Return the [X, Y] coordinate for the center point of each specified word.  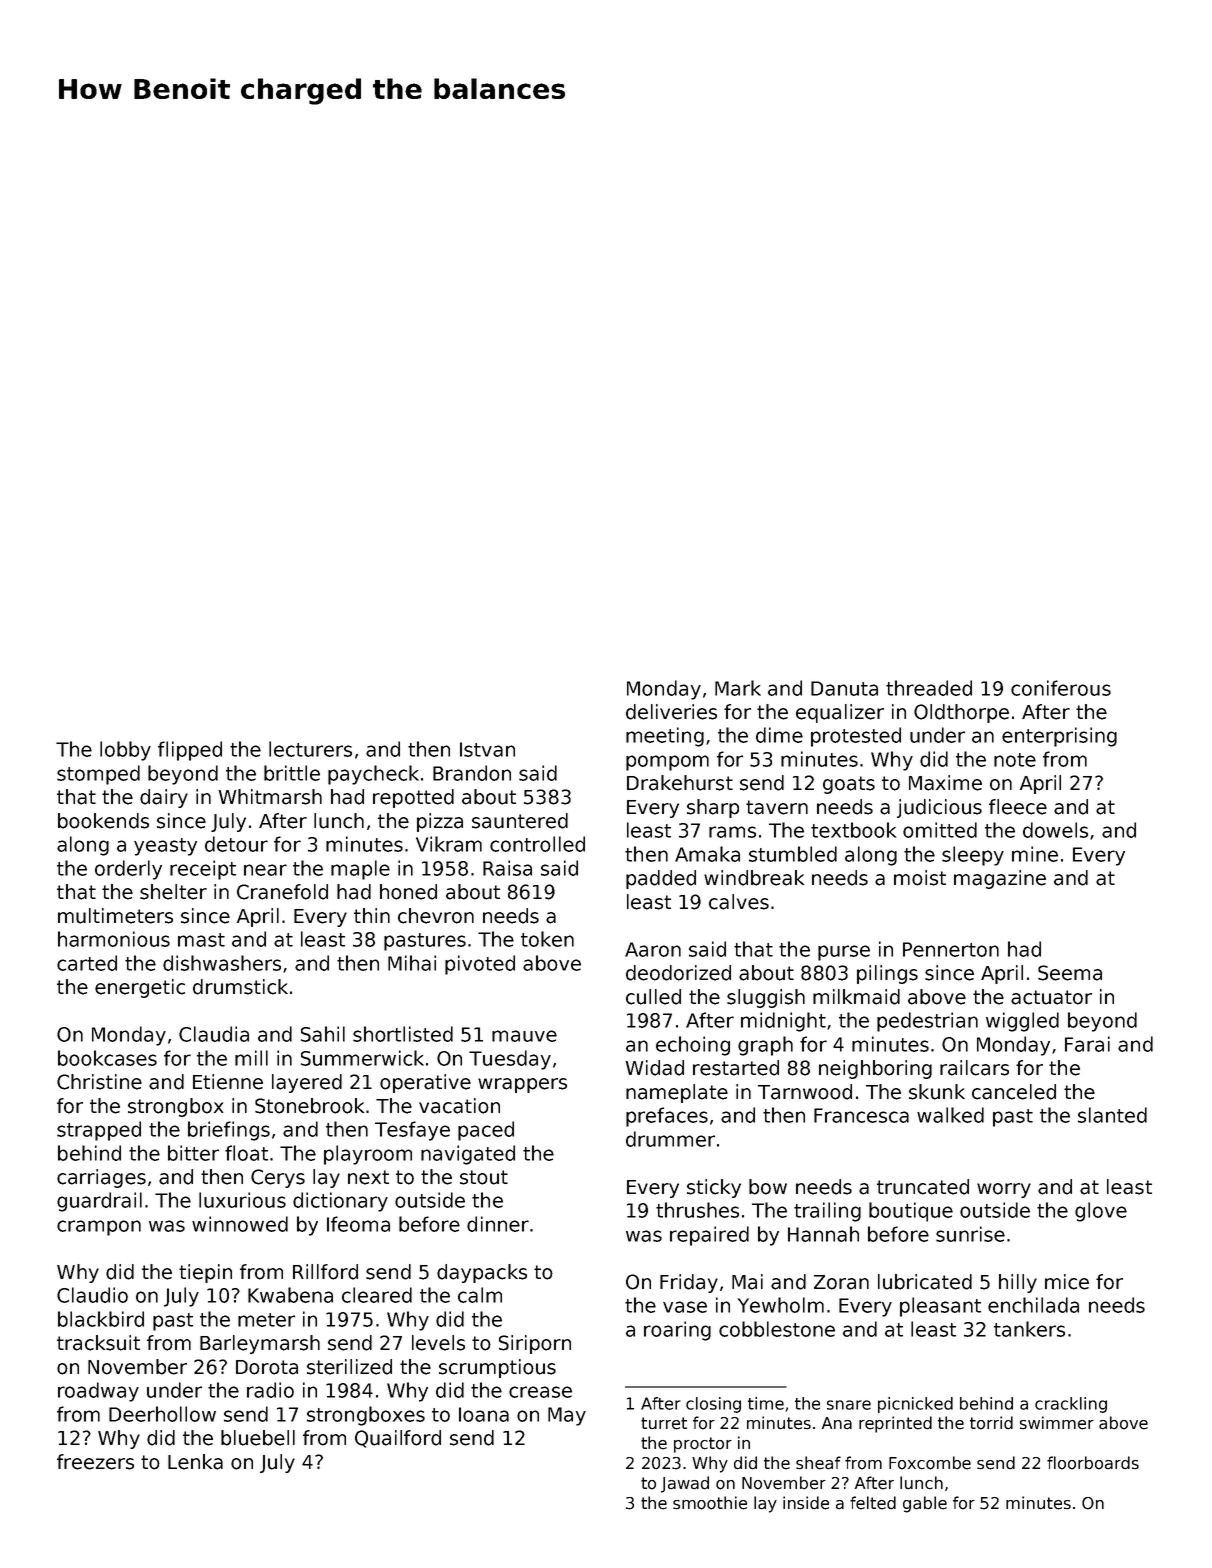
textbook [853, 830]
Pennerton [951, 949]
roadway [98, 1392]
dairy [164, 798]
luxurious [242, 1200]
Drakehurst [680, 783]
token [547, 939]
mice [1067, 1282]
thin [372, 915]
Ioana [484, 1414]
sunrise [970, 1234]
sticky [714, 1188]
